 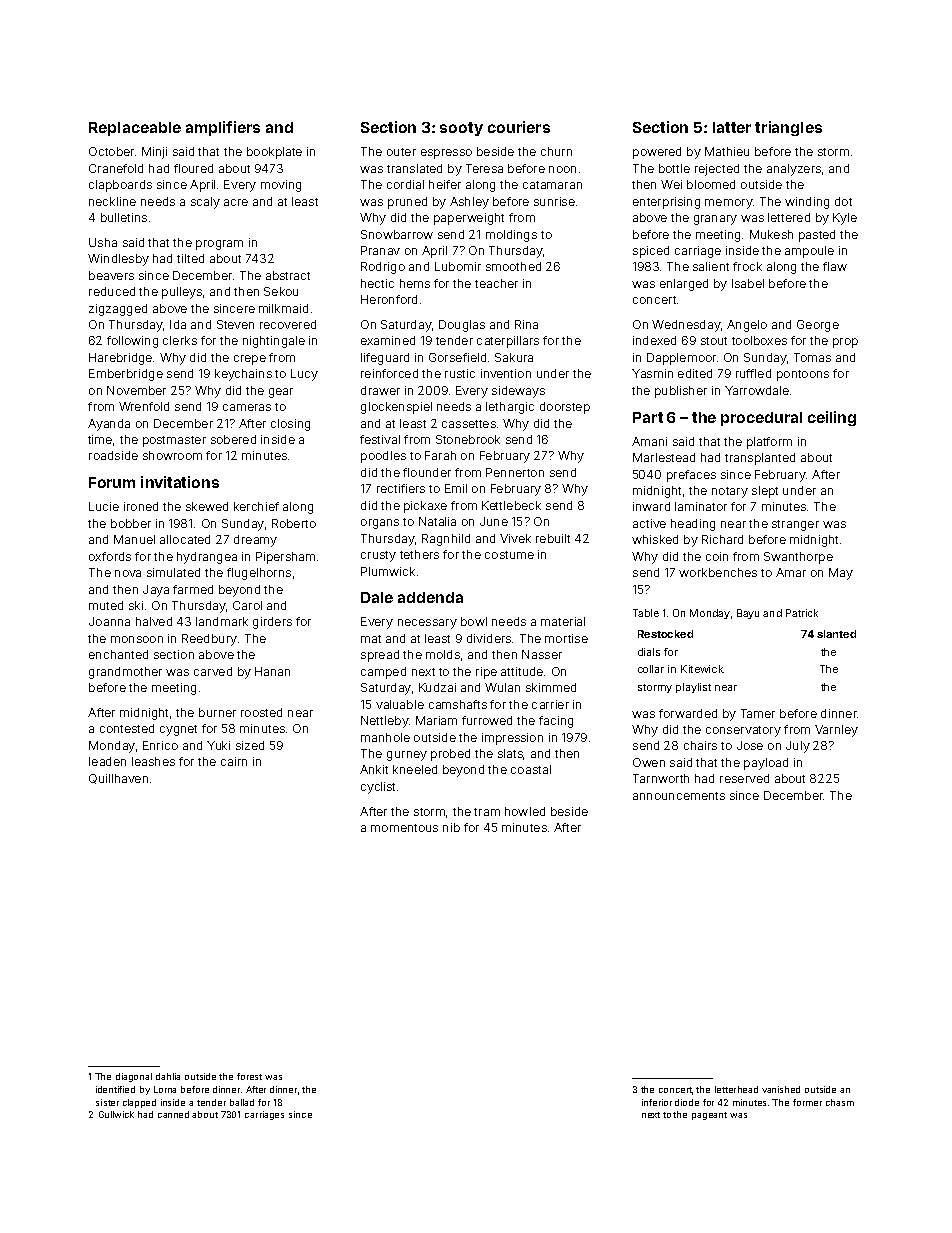 What do you see at coordinates (443, 654) in the image?
I see `molds` at bounding box center [443, 654].
